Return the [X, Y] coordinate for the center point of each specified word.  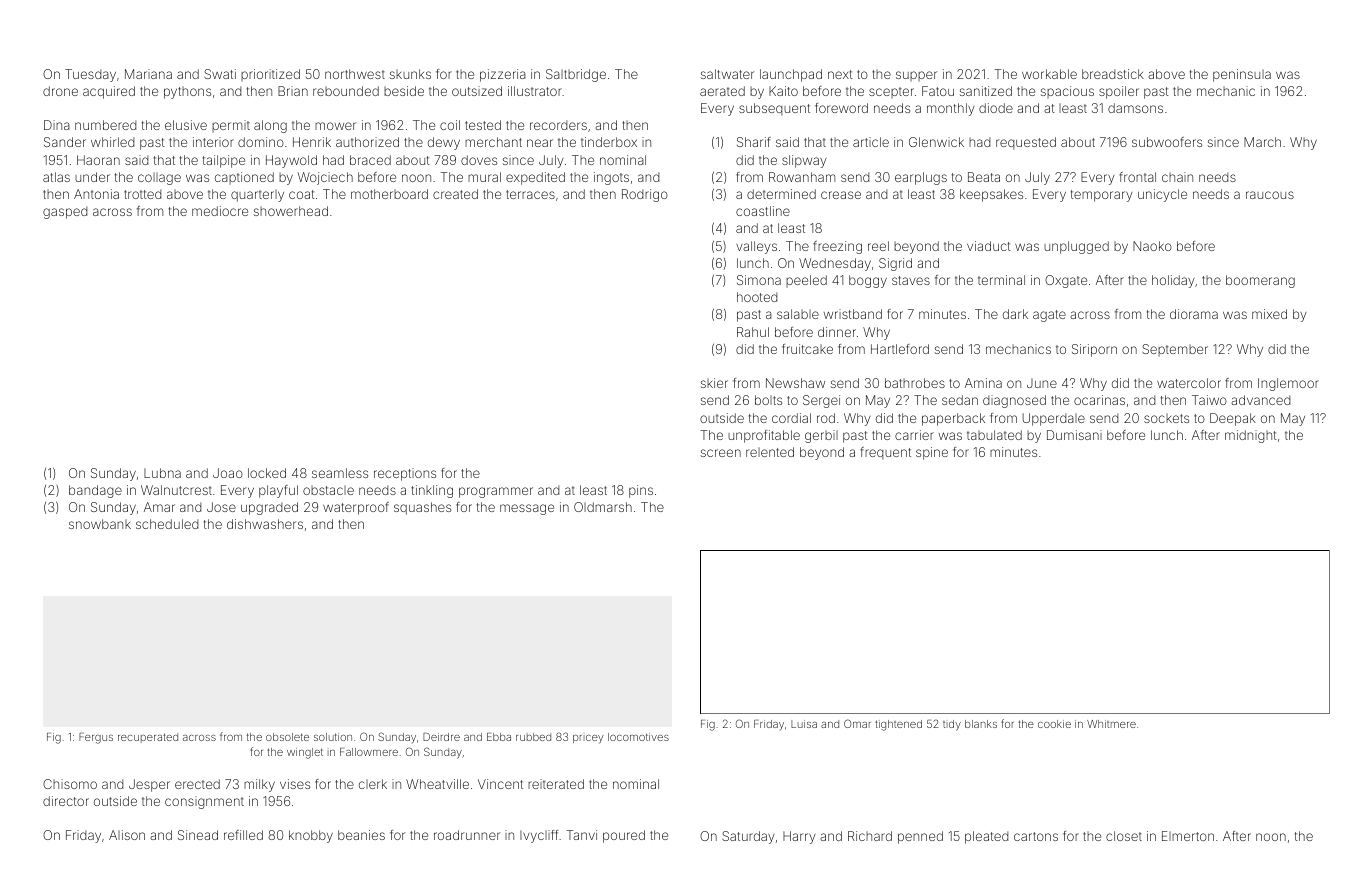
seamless [340, 473]
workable [1049, 74]
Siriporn [1094, 350]
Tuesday [90, 75]
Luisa [804, 724]
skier [714, 383]
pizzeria [503, 75]
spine [932, 453]
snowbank [100, 524]
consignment [204, 802]
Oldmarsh [603, 507]
